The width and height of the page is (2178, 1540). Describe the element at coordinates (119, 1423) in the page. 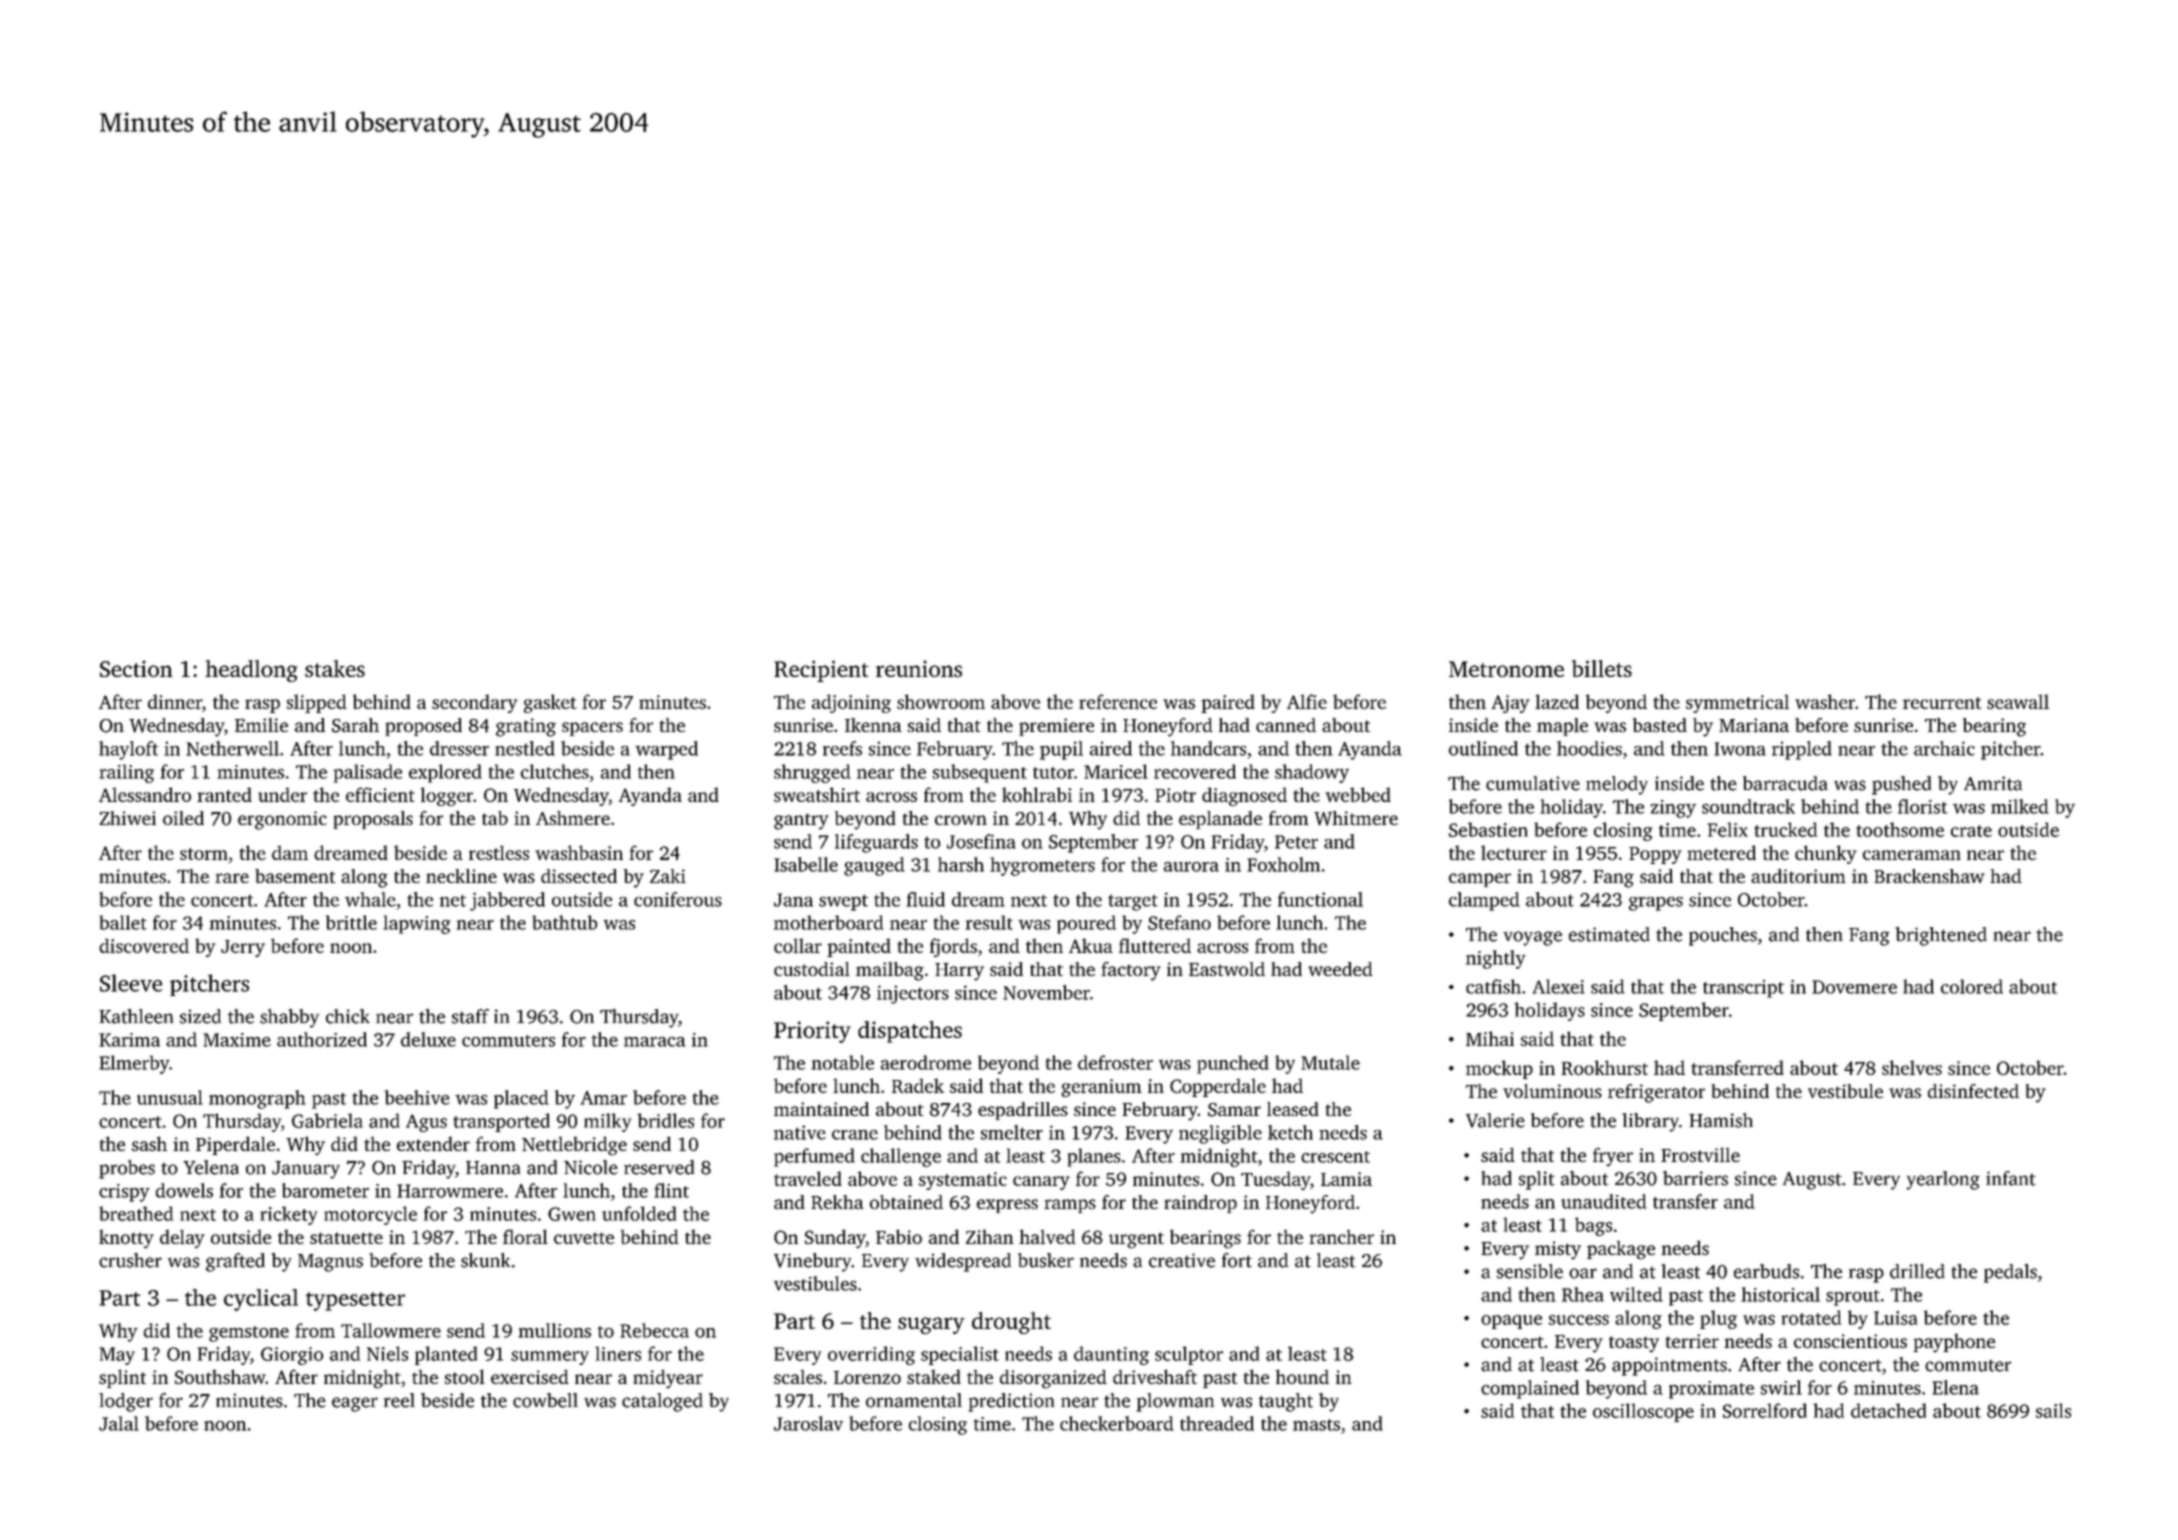

I see `Jalal` at that location.
